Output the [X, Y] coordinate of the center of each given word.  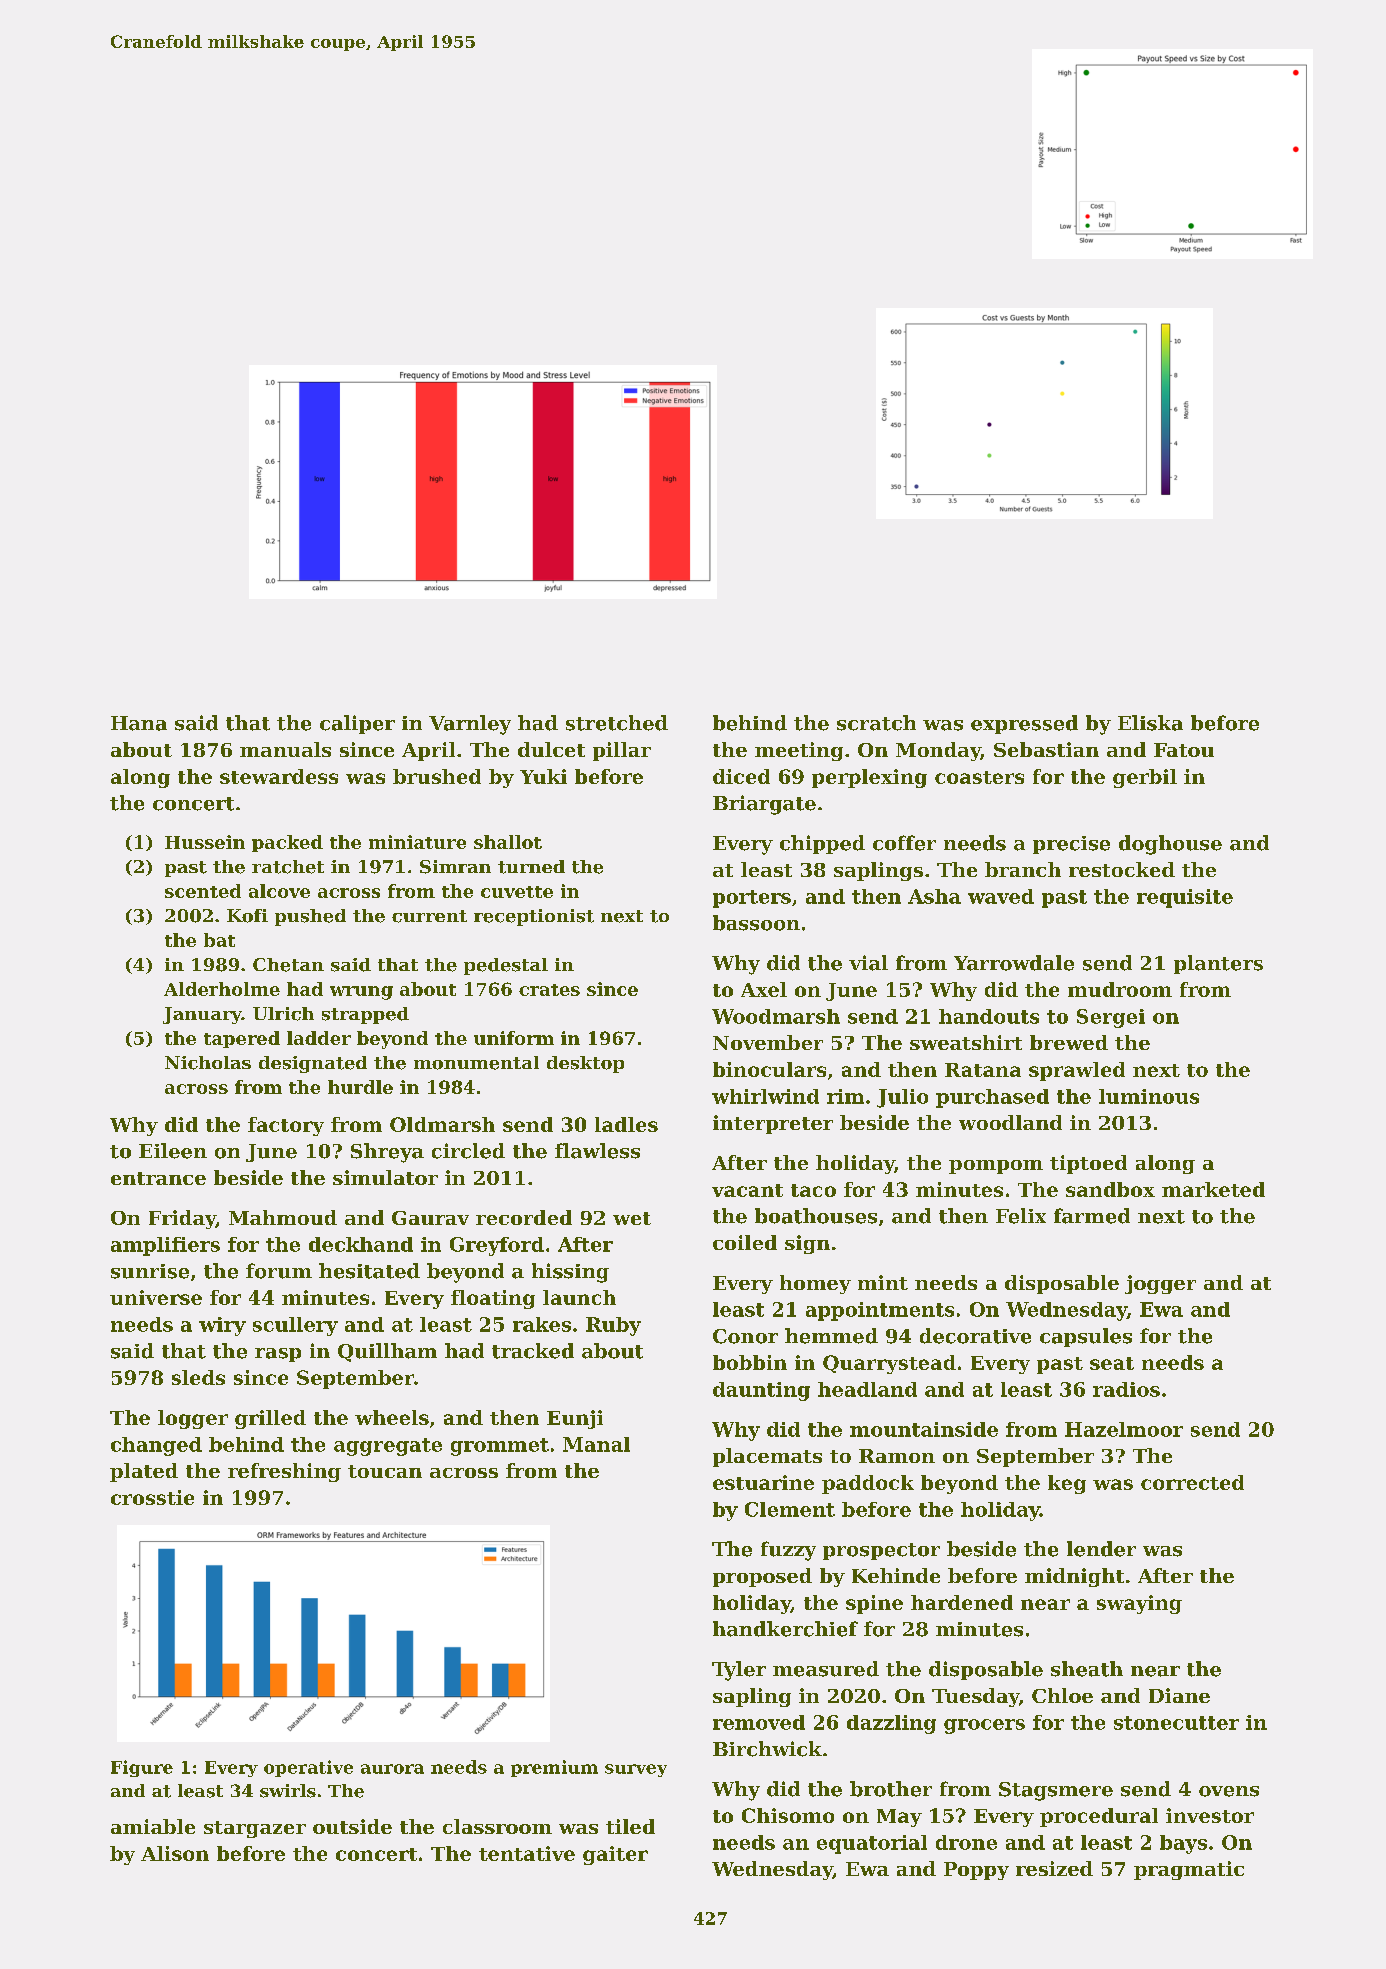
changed [156, 1446]
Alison [175, 1853]
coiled [745, 1242]
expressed [1024, 724]
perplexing [869, 778]
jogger [1160, 1284]
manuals [285, 749]
